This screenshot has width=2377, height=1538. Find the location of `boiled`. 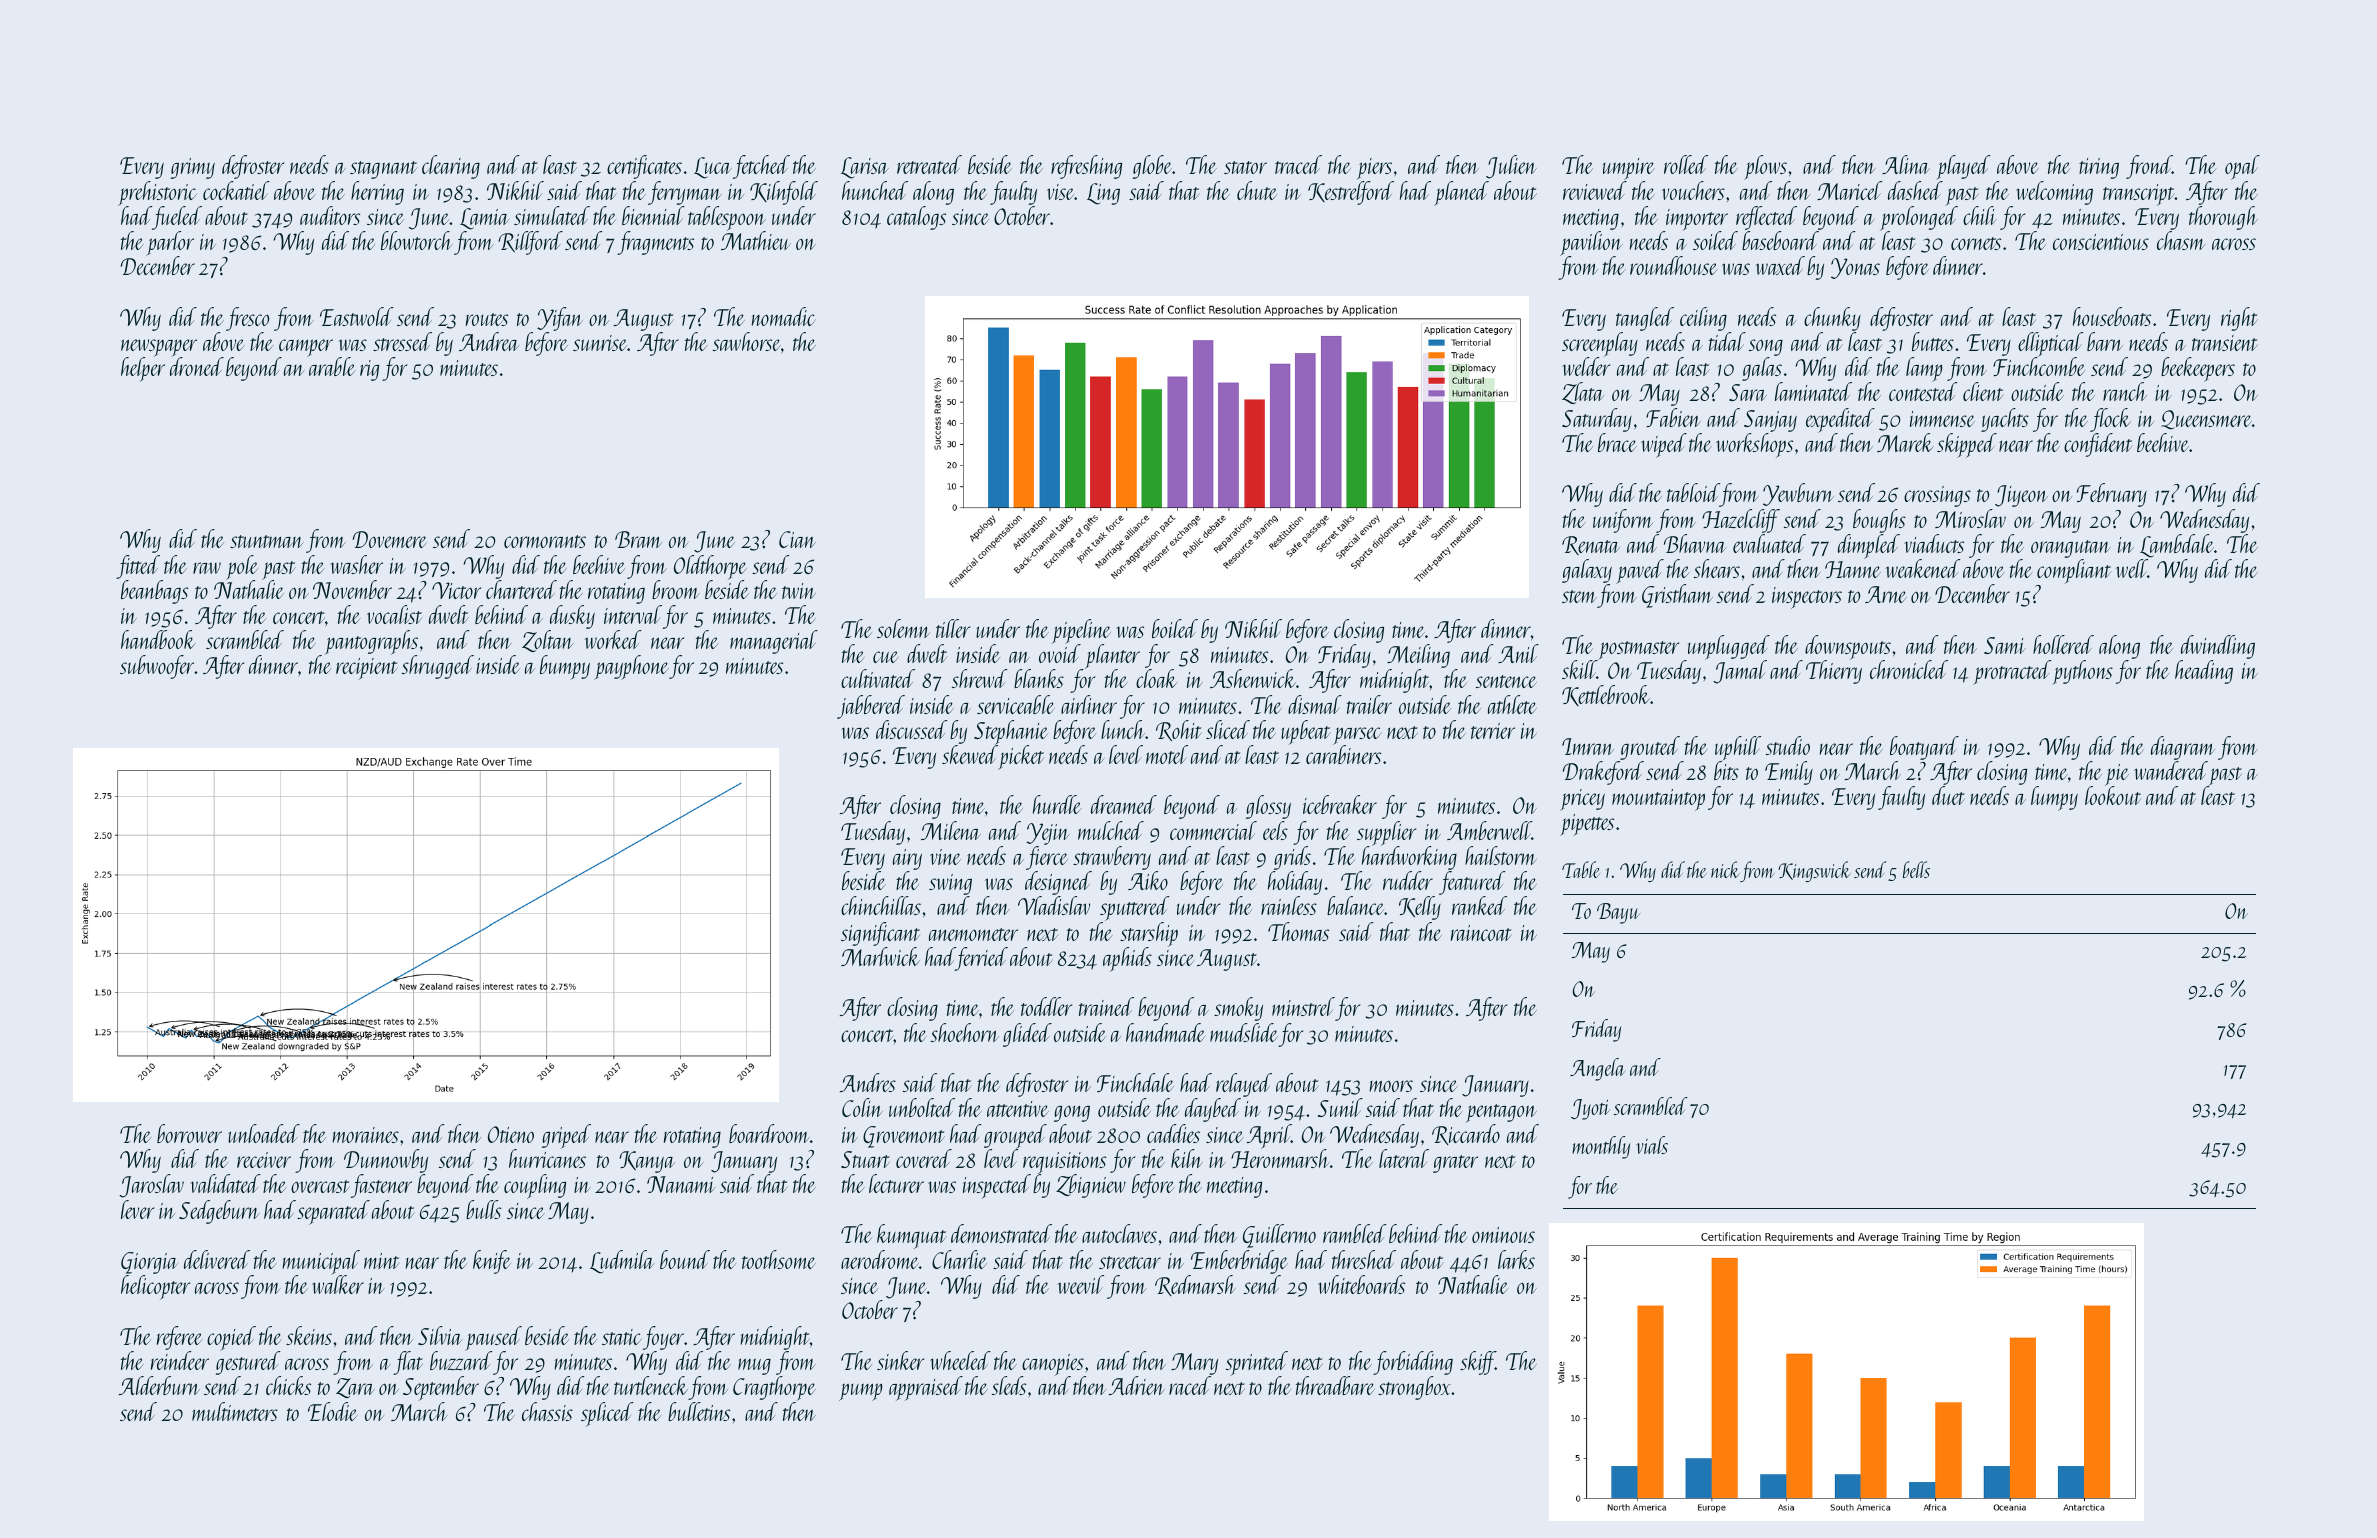

boiled is located at coordinates (1175, 628).
